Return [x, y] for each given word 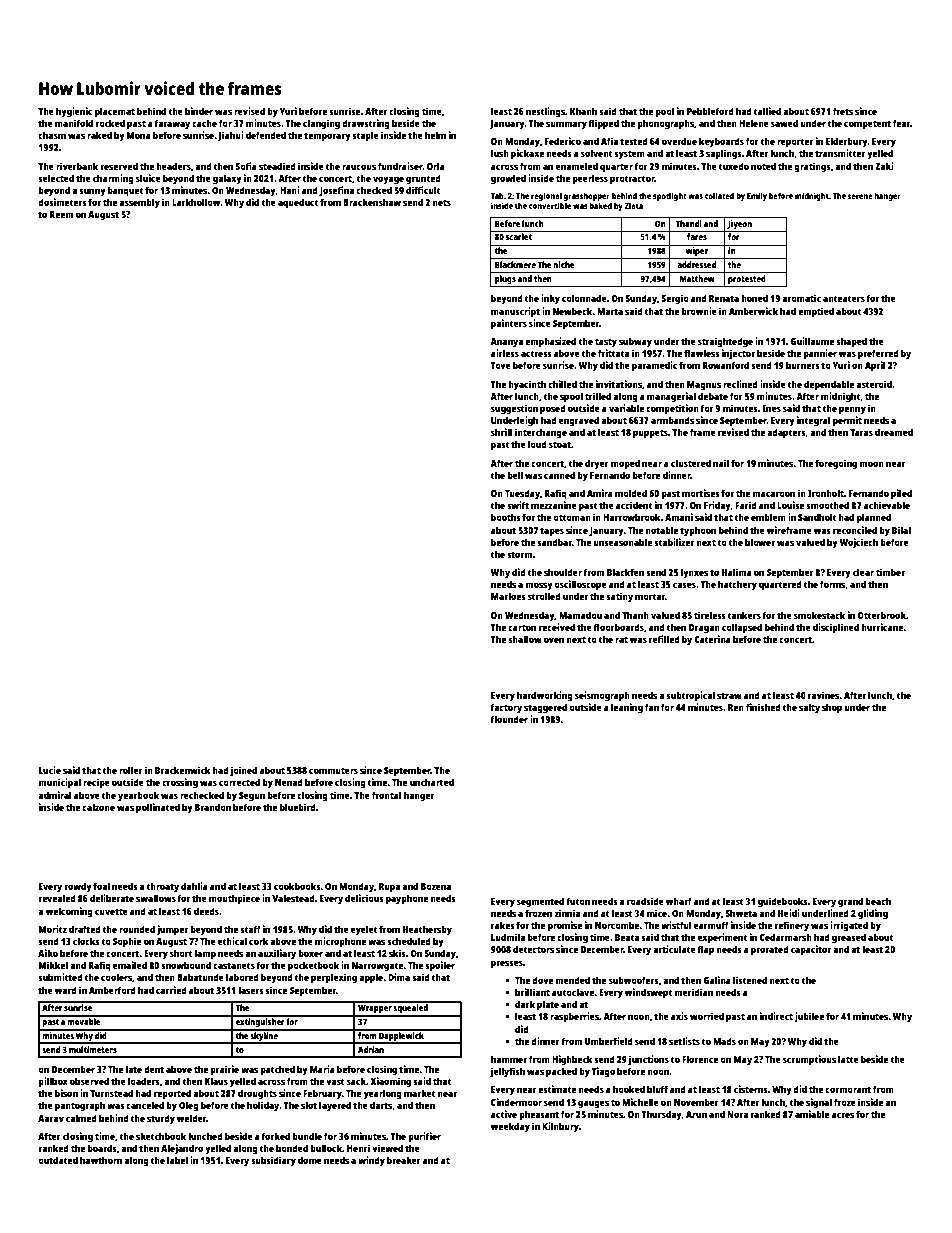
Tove [501, 365]
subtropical [690, 696]
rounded [137, 929]
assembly [139, 203]
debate [713, 396]
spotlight [670, 196]
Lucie [50, 770]
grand [850, 902]
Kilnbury [560, 1127]
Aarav [51, 1118]
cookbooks [297, 886]
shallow [525, 639]
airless [505, 353]
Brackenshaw [372, 202]
